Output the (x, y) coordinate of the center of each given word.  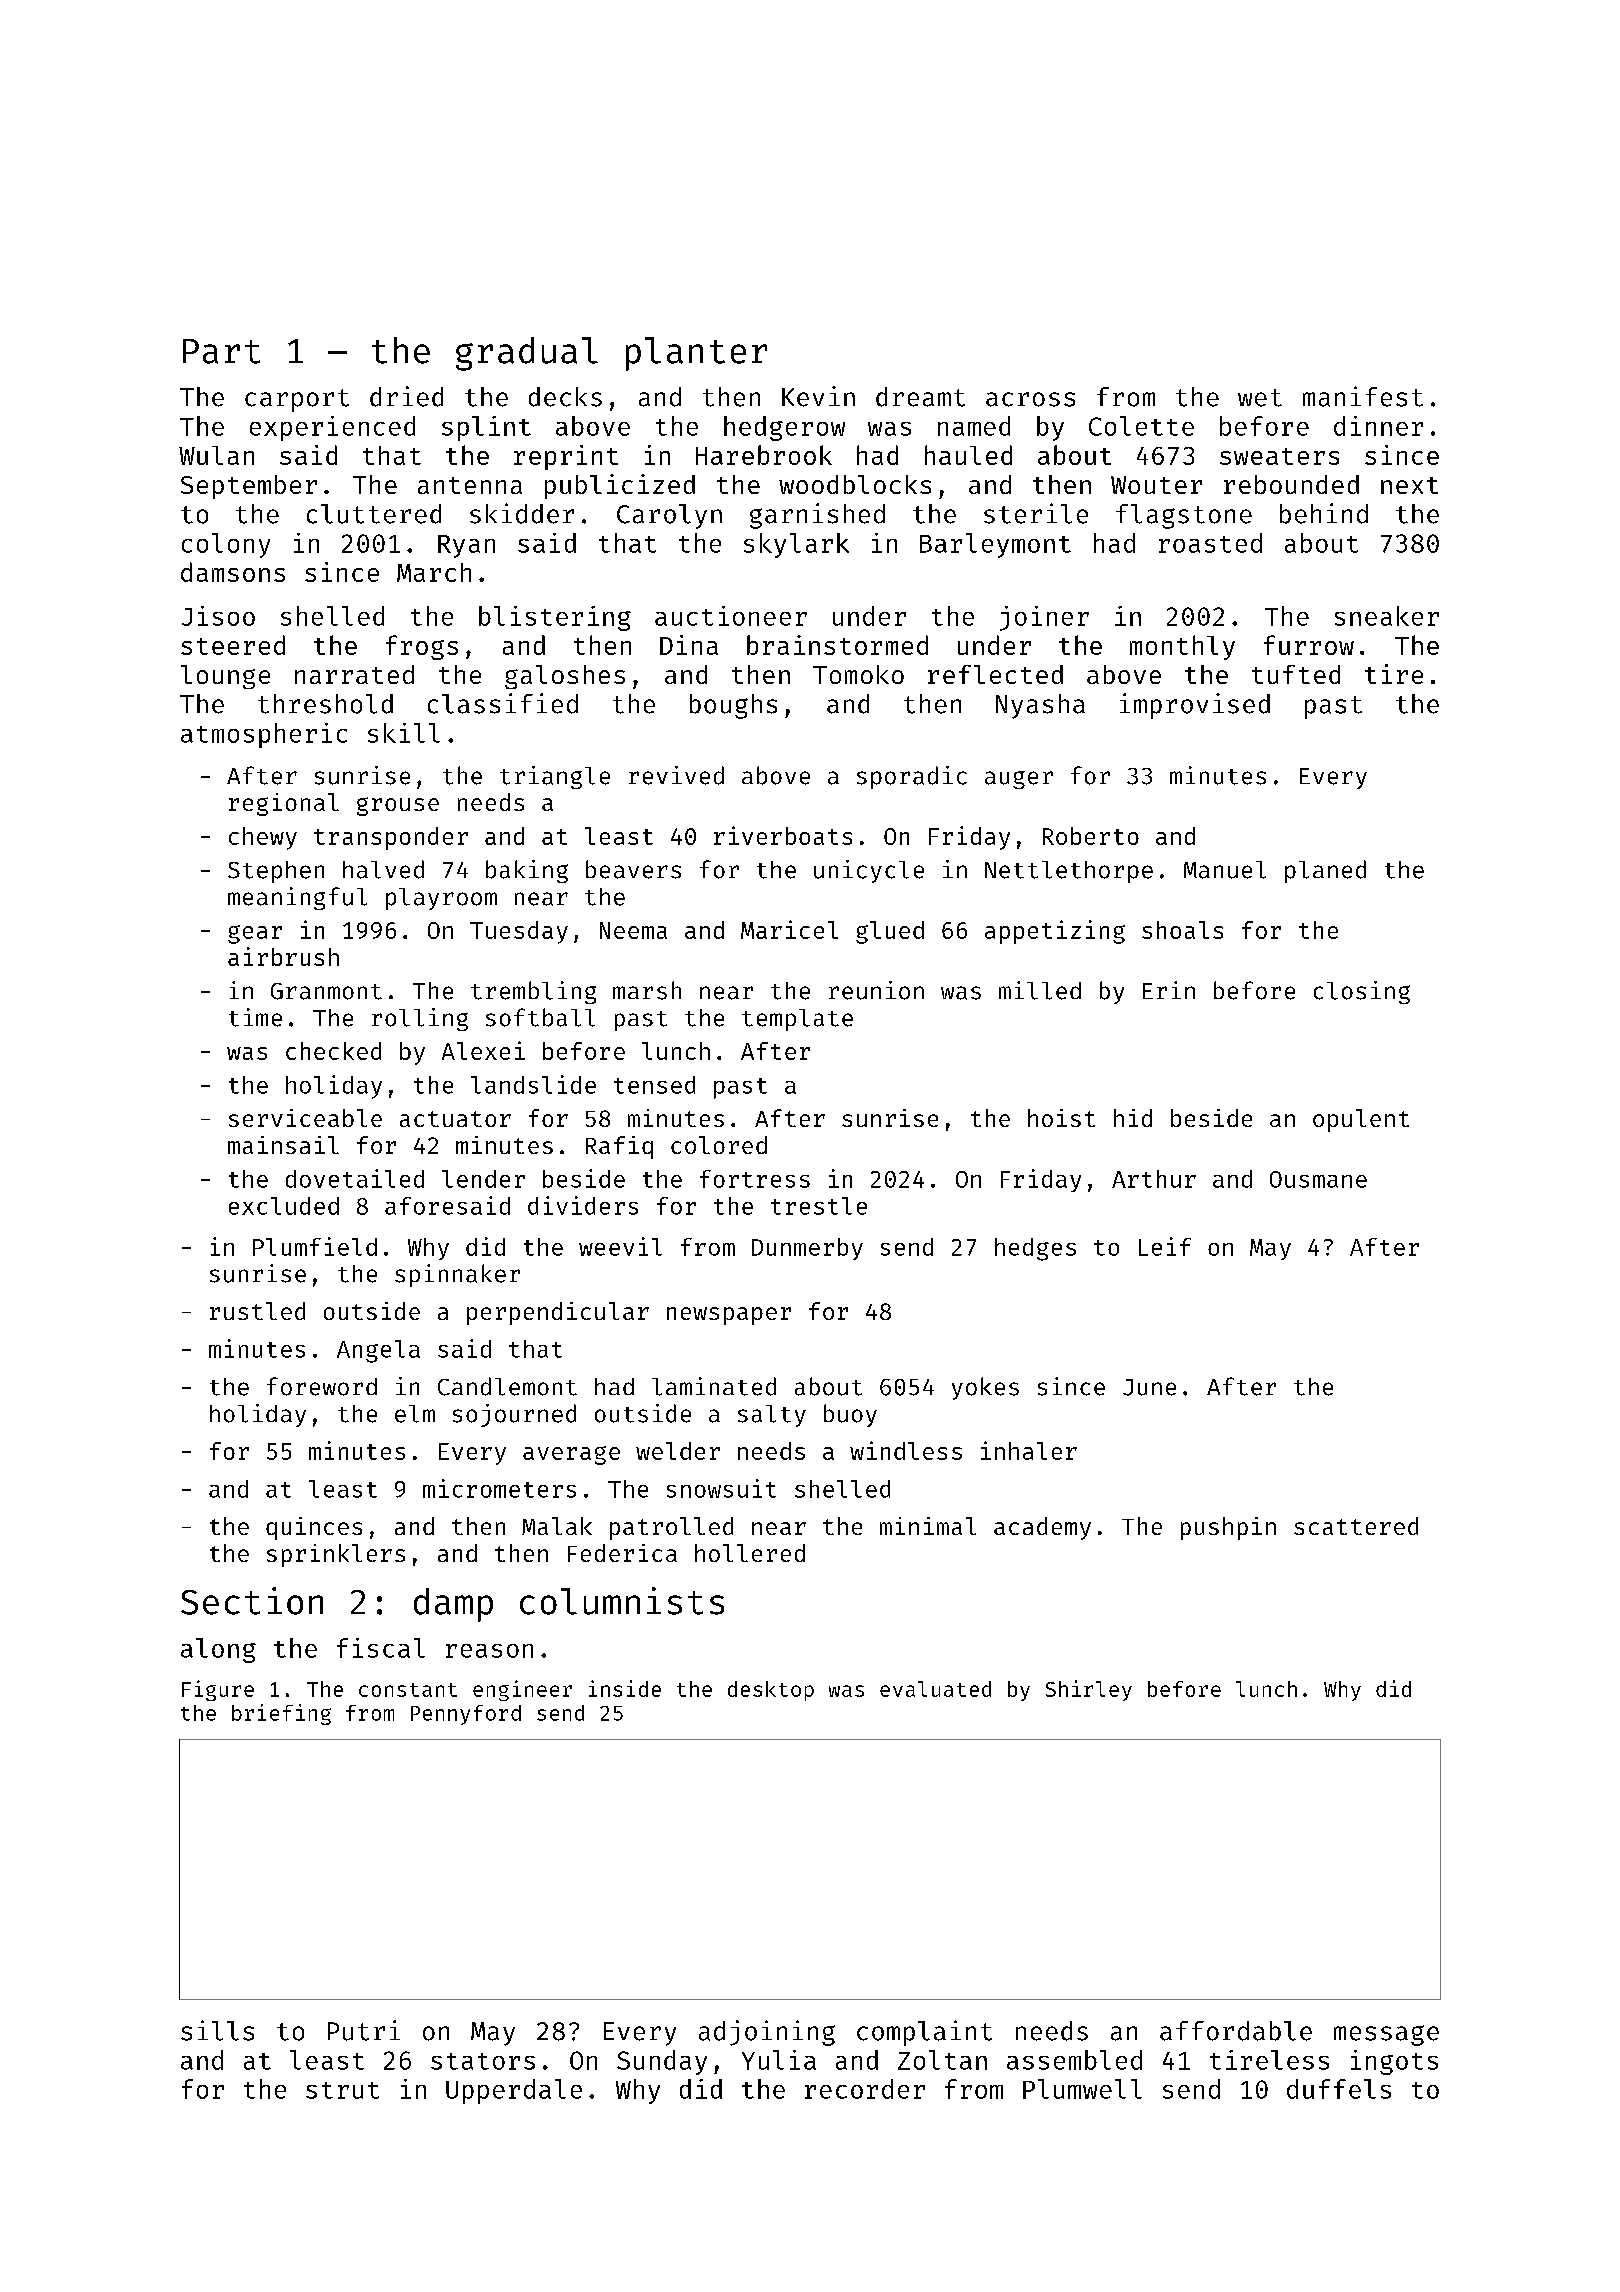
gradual (527, 354)
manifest (1363, 396)
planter (696, 354)
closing (1362, 992)
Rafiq (619, 1147)
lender (483, 1179)
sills (217, 2030)
